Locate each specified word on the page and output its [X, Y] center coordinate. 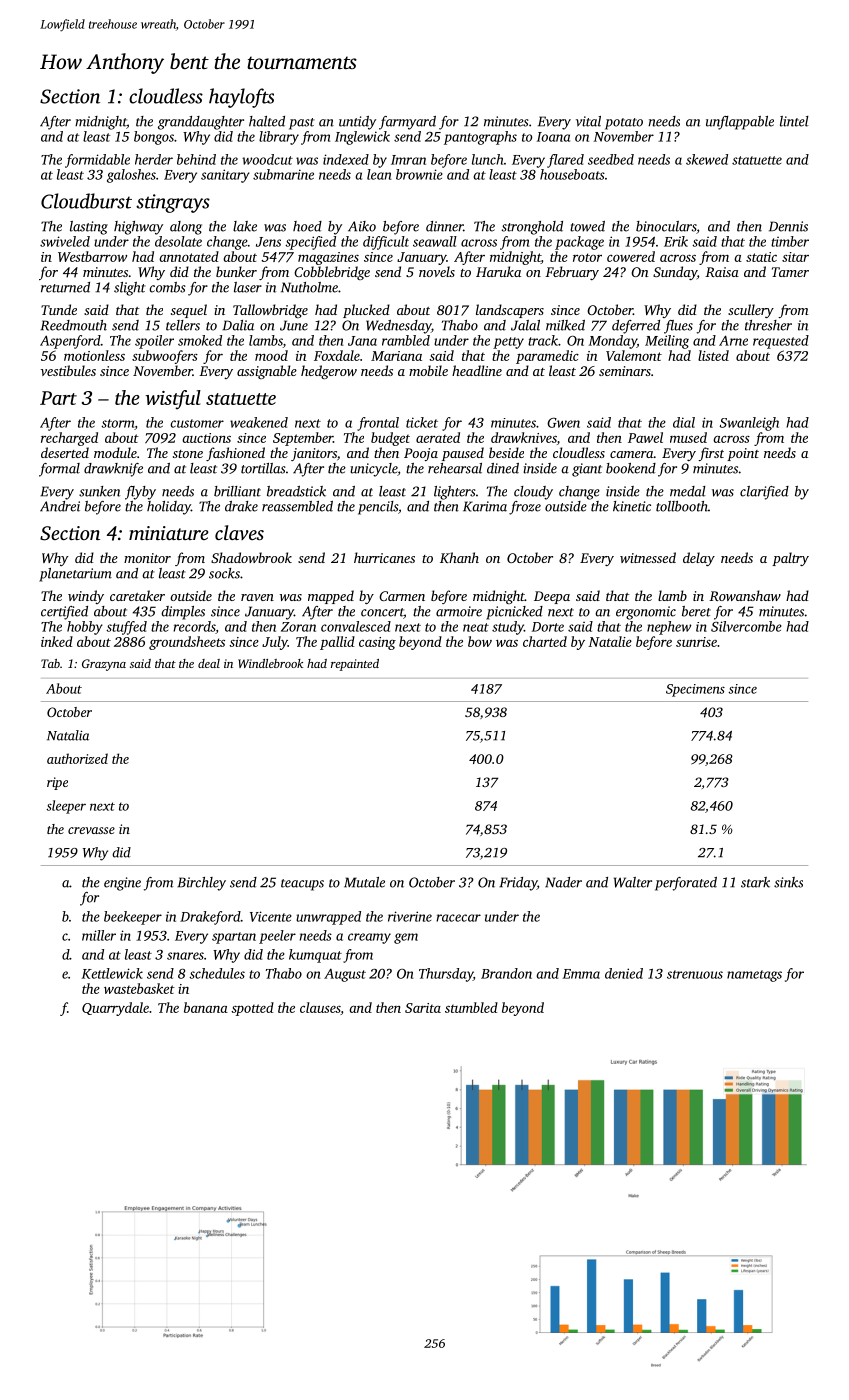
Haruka [498, 271]
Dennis [788, 226]
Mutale [364, 882]
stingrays [173, 203]
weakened [259, 422]
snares [185, 956]
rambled [406, 340]
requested [781, 342]
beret [696, 611]
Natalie [610, 641]
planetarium [75, 575]
